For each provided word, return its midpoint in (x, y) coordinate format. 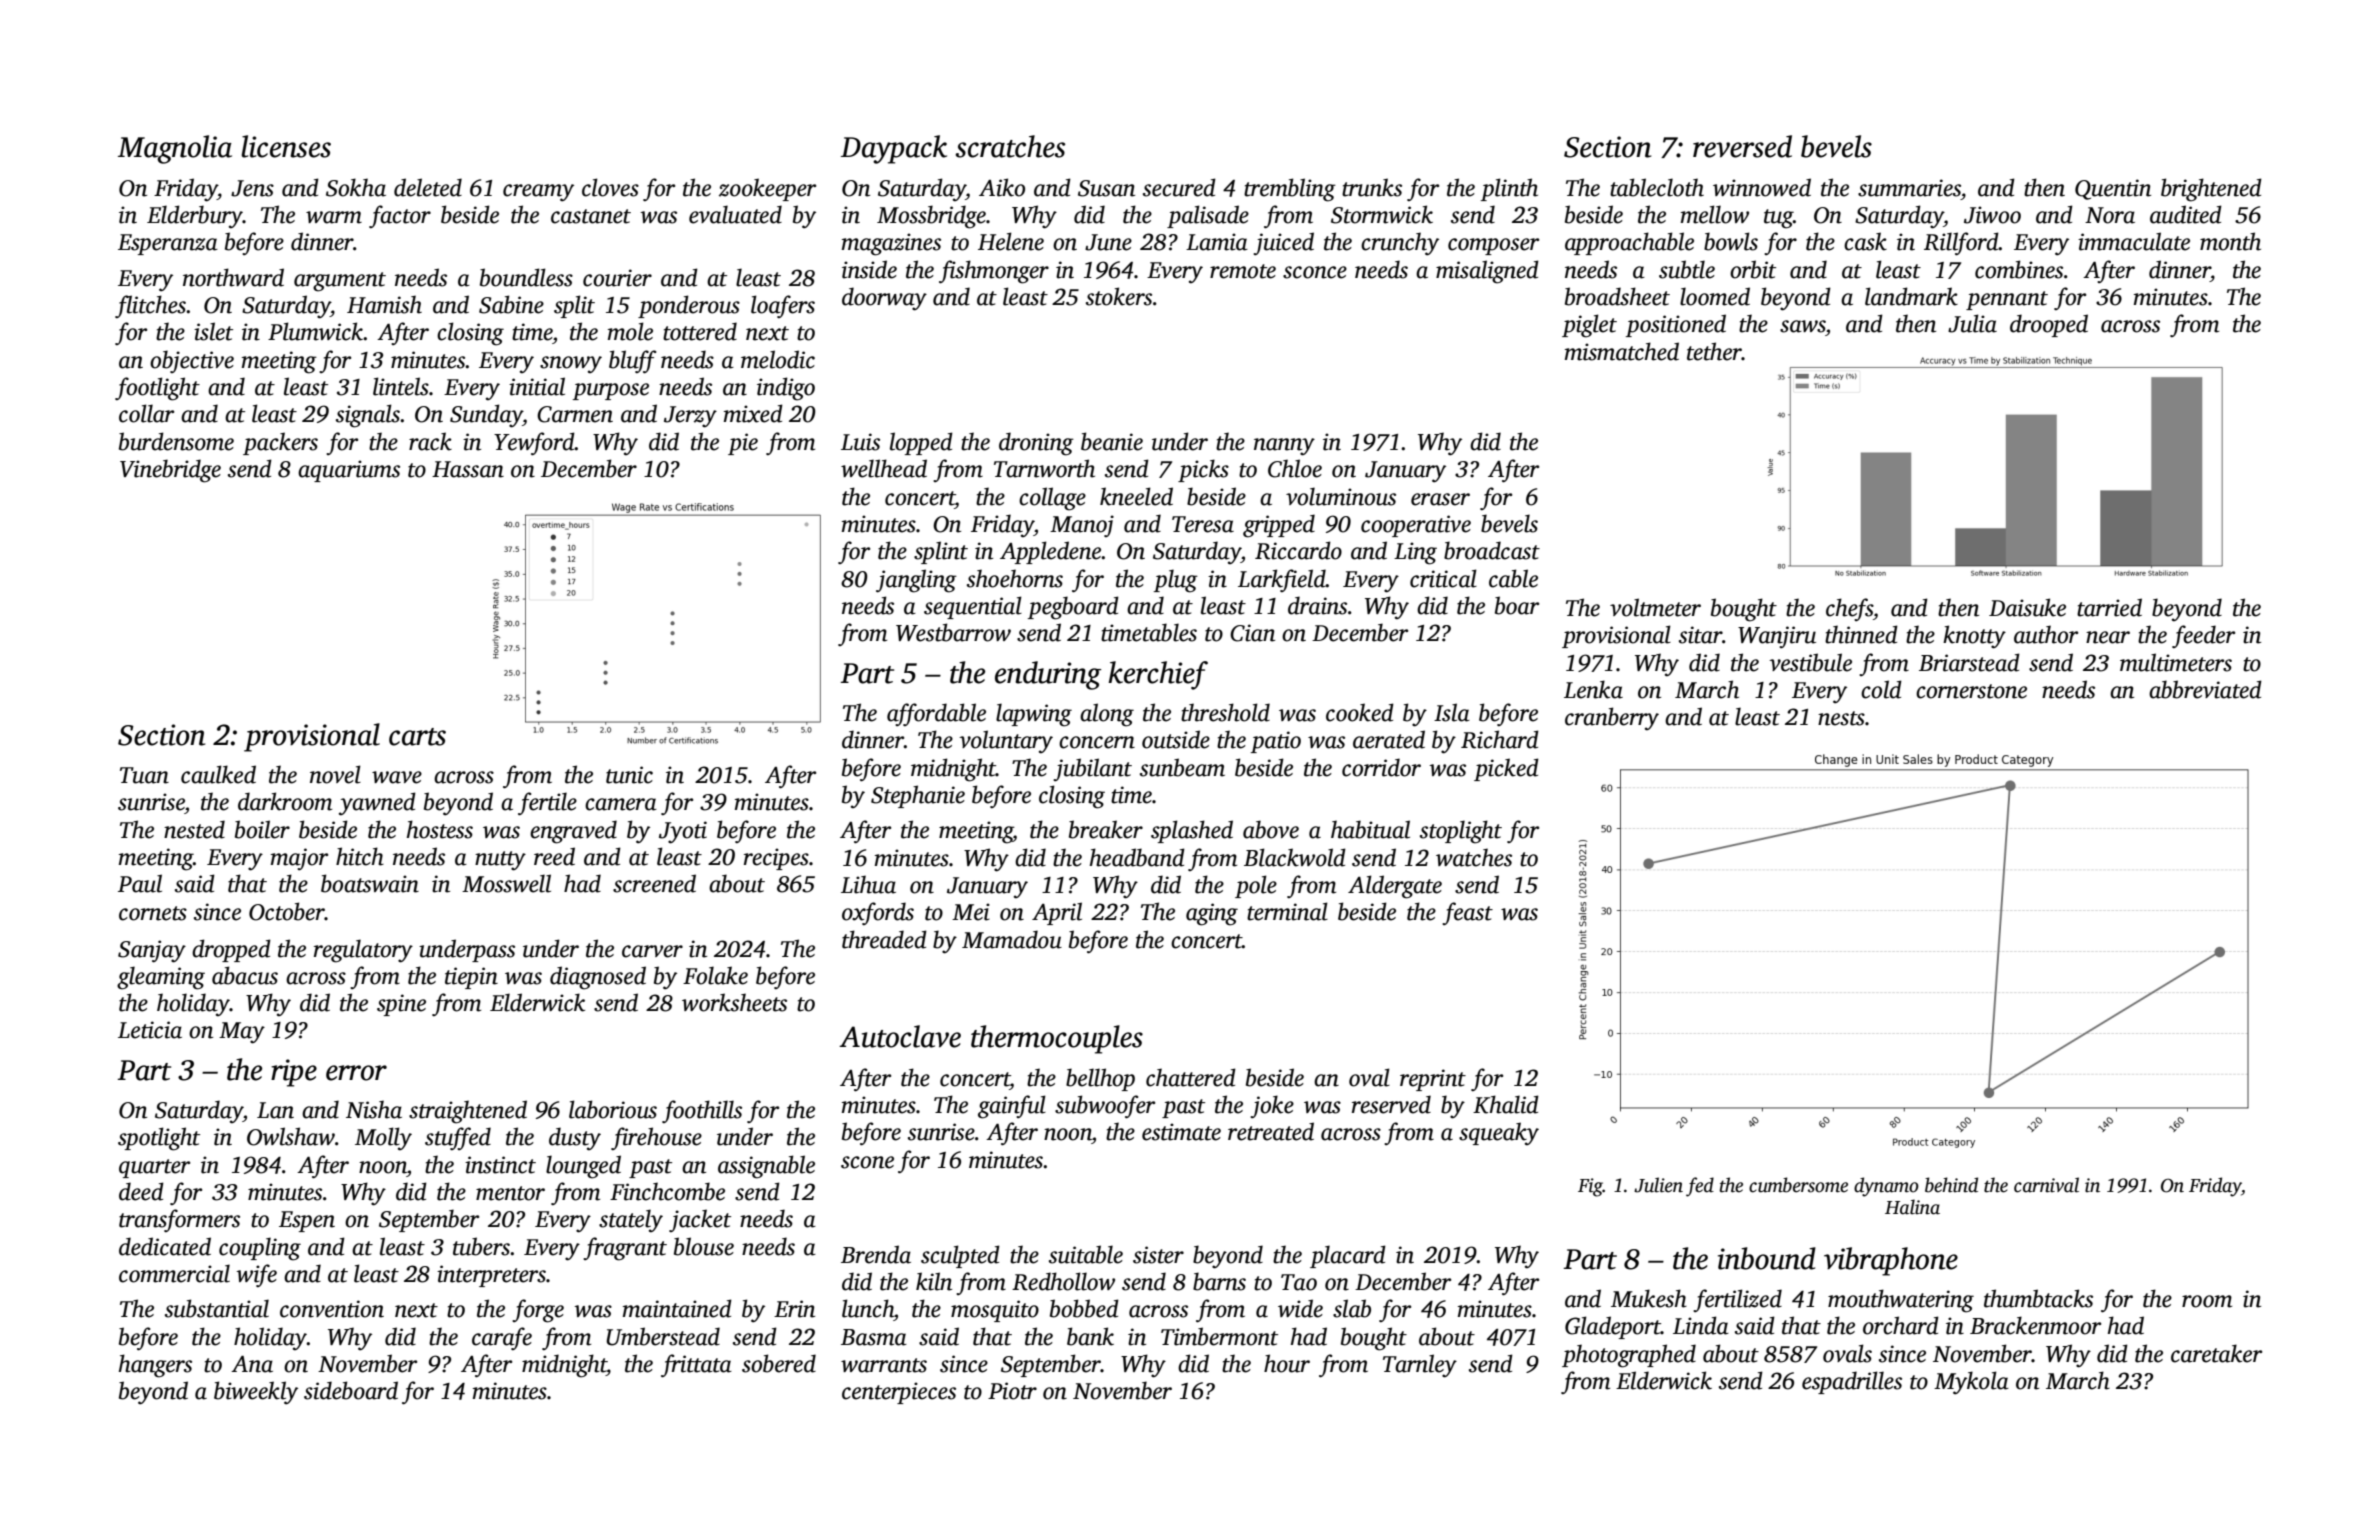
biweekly (256, 1393)
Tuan (144, 775)
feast (1467, 913)
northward (233, 277)
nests (1841, 718)
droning (1036, 444)
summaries (1909, 188)
